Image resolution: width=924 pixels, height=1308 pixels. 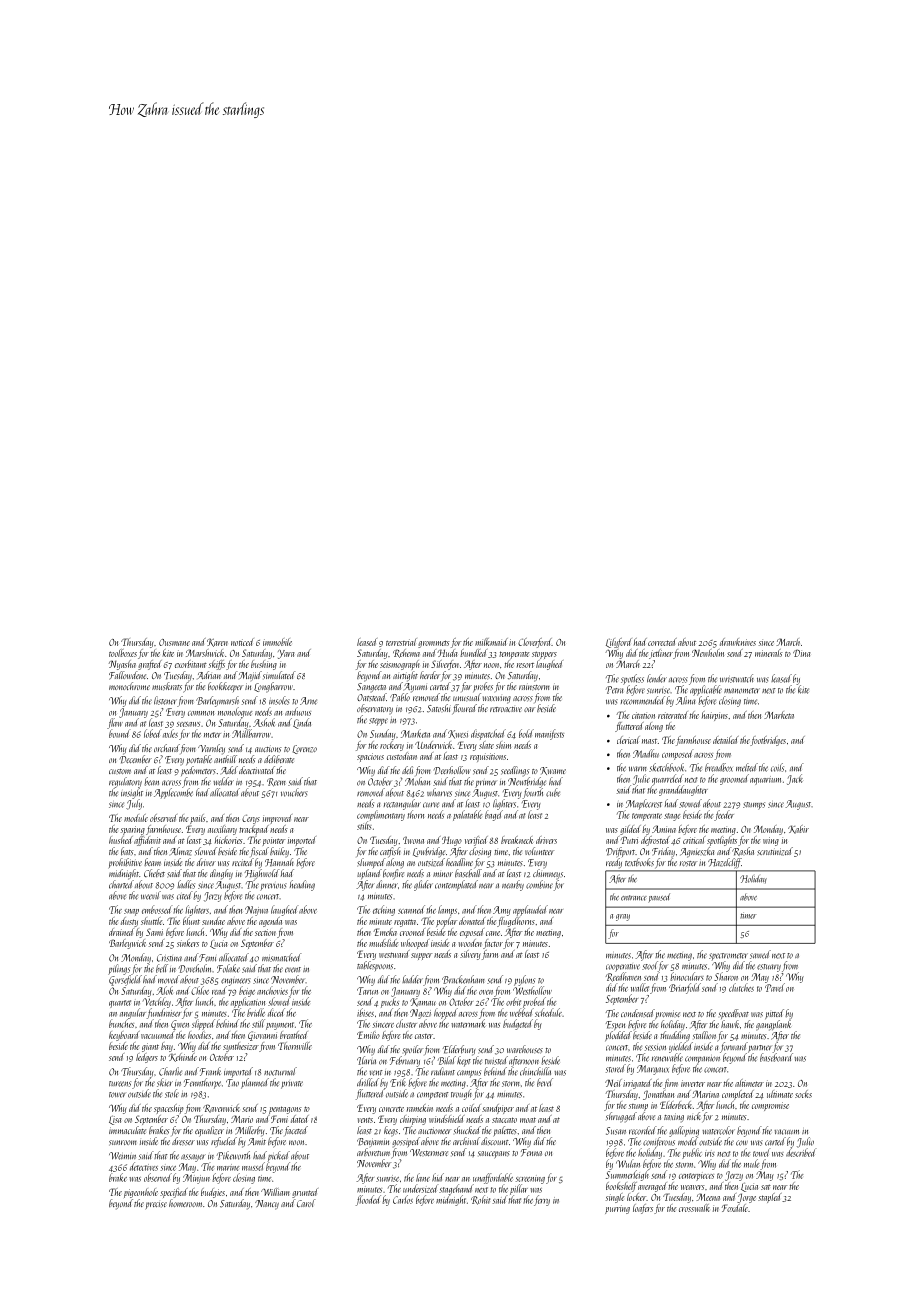 What do you see at coordinates (724, 815) in the screenshot?
I see `feeder` at bounding box center [724, 815].
